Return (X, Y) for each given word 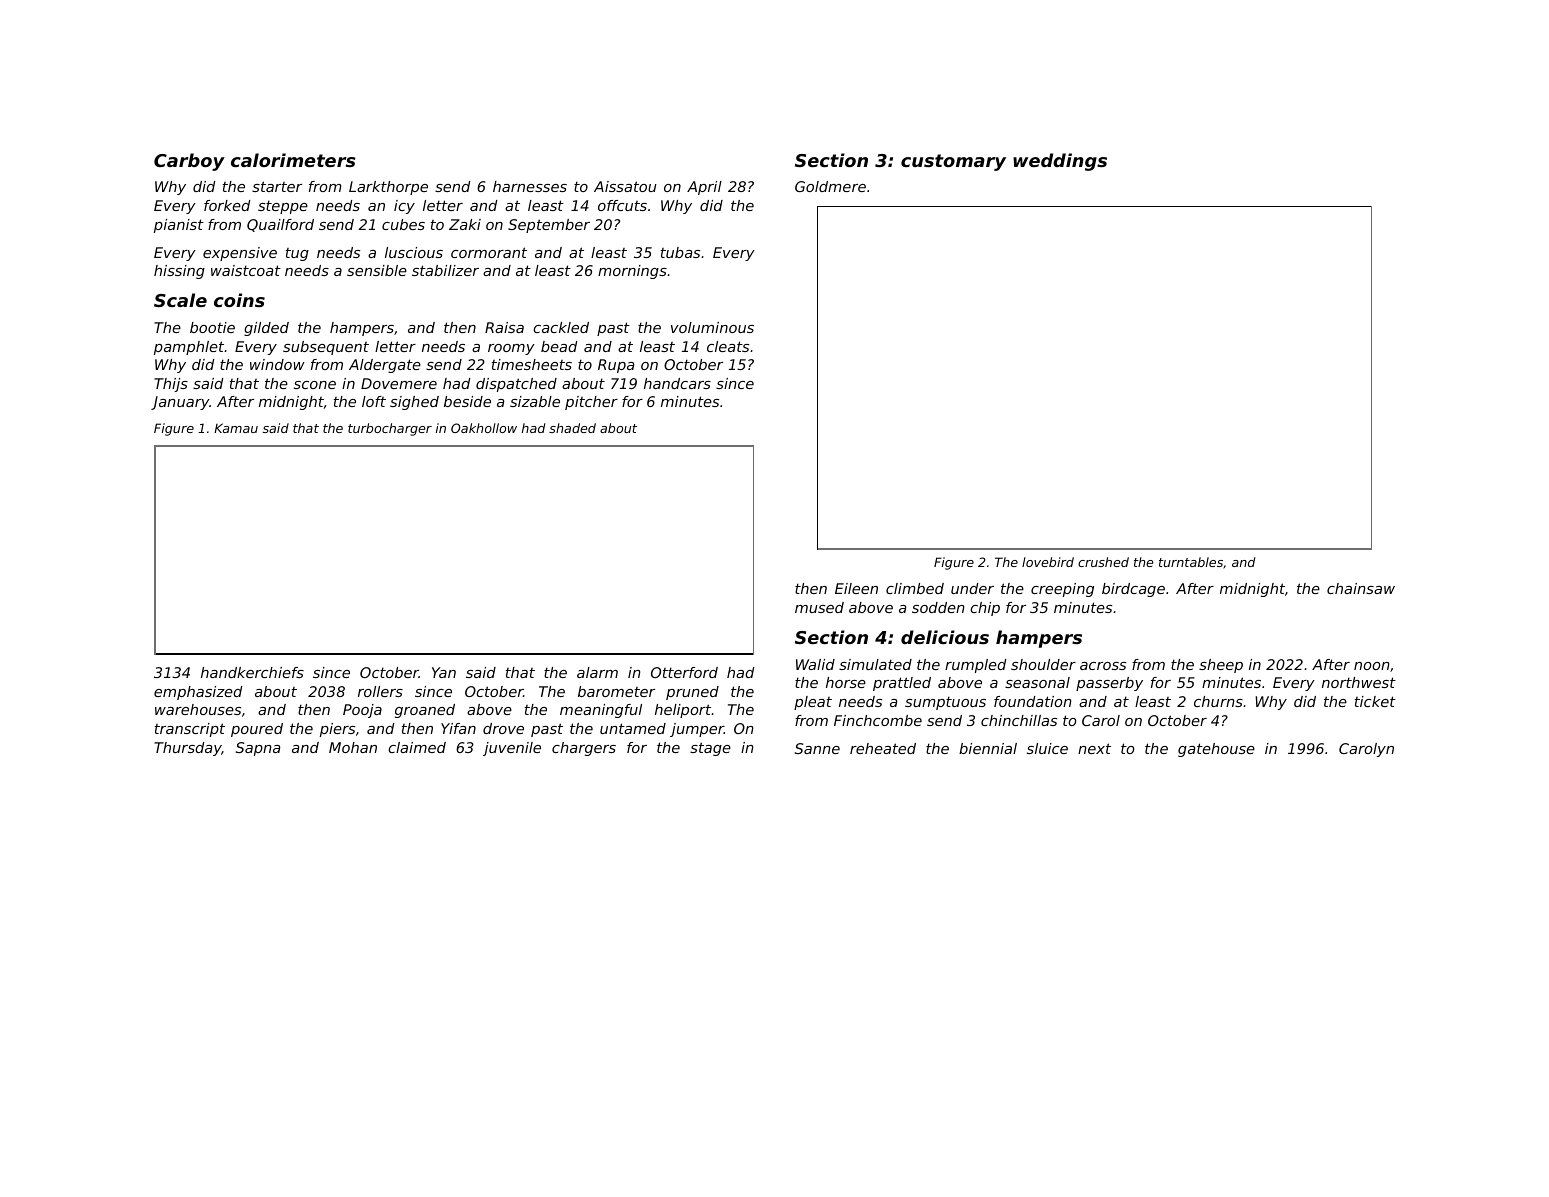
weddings (1060, 162)
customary (953, 162)
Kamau (236, 428)
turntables (1191, 562)
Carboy (189, 162)
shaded (572, 428)
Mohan (353, 747)
